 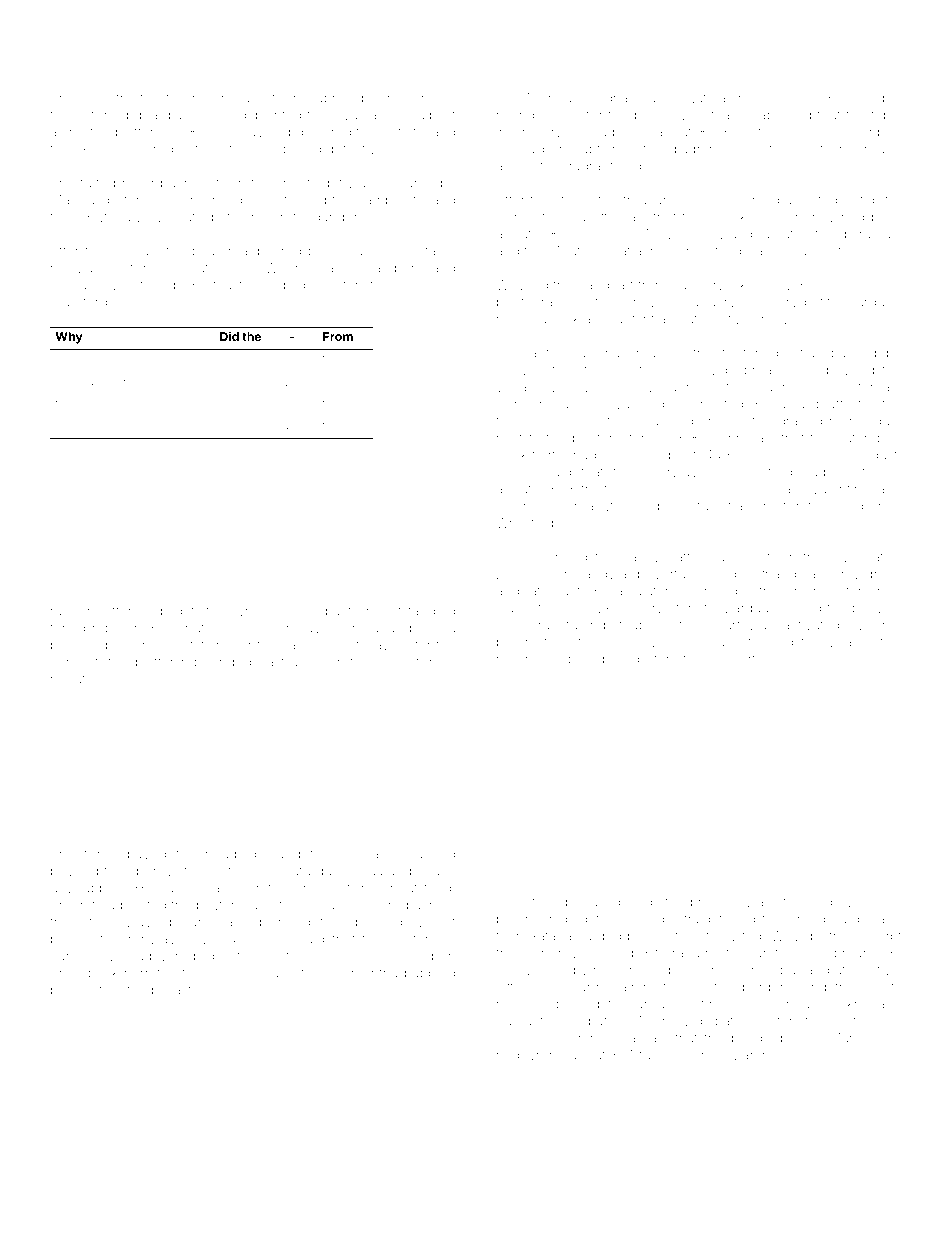 I want to click on shone, so click(x=297, y=611).
